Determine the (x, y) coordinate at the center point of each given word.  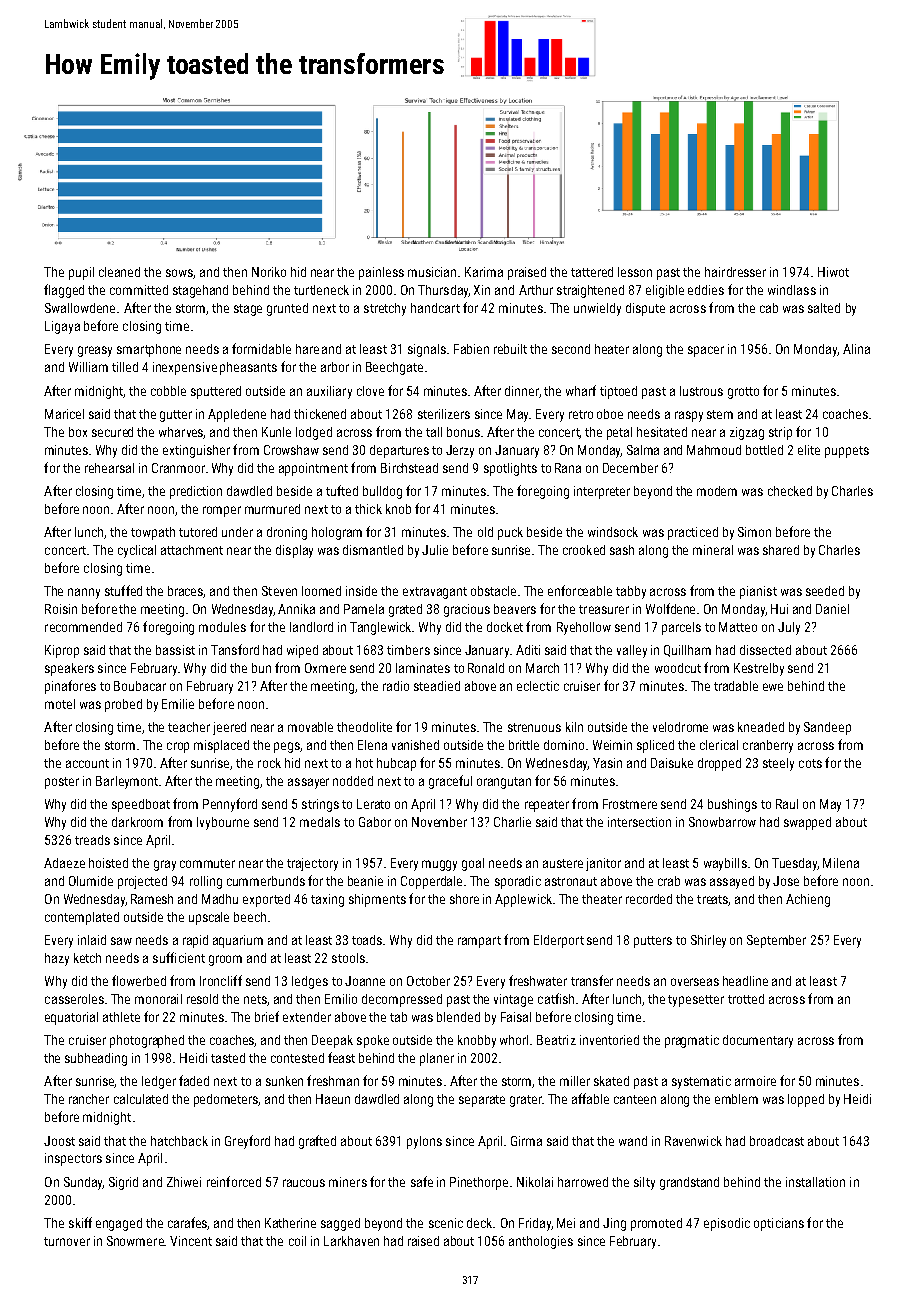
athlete (121, 1017)
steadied (437, 686)
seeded (825, 591)
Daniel (832, 609)
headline (745, 981)
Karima (484, 272)
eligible (665, 291)
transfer (592, 980)
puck (510, 533)
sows (180, 274)
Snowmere (135, 1241)
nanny (84, 593)
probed (123, 705)
